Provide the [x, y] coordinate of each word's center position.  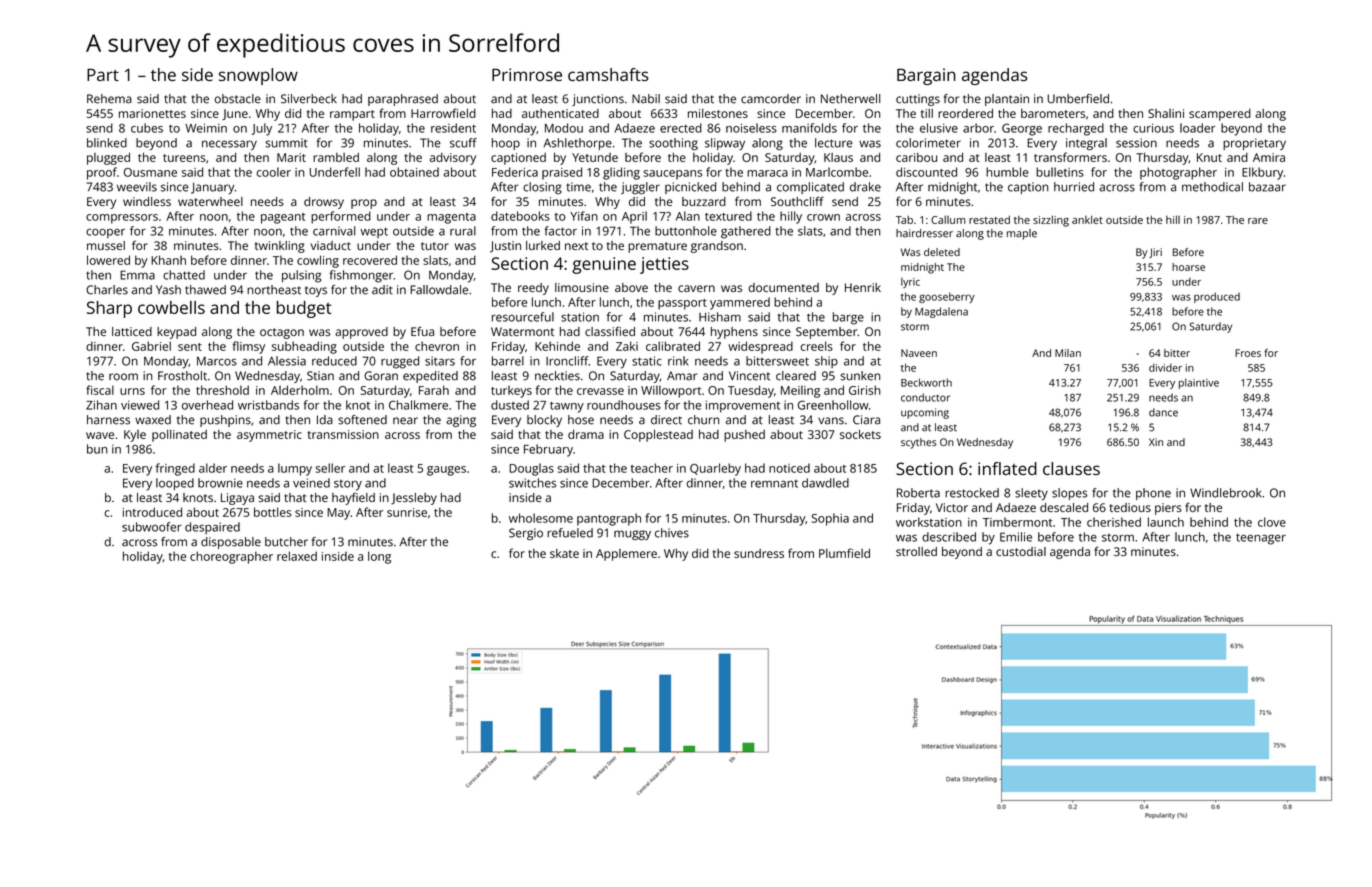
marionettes [152, 113]
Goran [381, 376]
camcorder [771, 99]
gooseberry [947, 297]
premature [657, 247]
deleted [942, 252]
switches [532, 483]
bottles [272, 512]
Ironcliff [567, 361]
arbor [978, 128]
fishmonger [361, 276]
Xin [1156, 442]
